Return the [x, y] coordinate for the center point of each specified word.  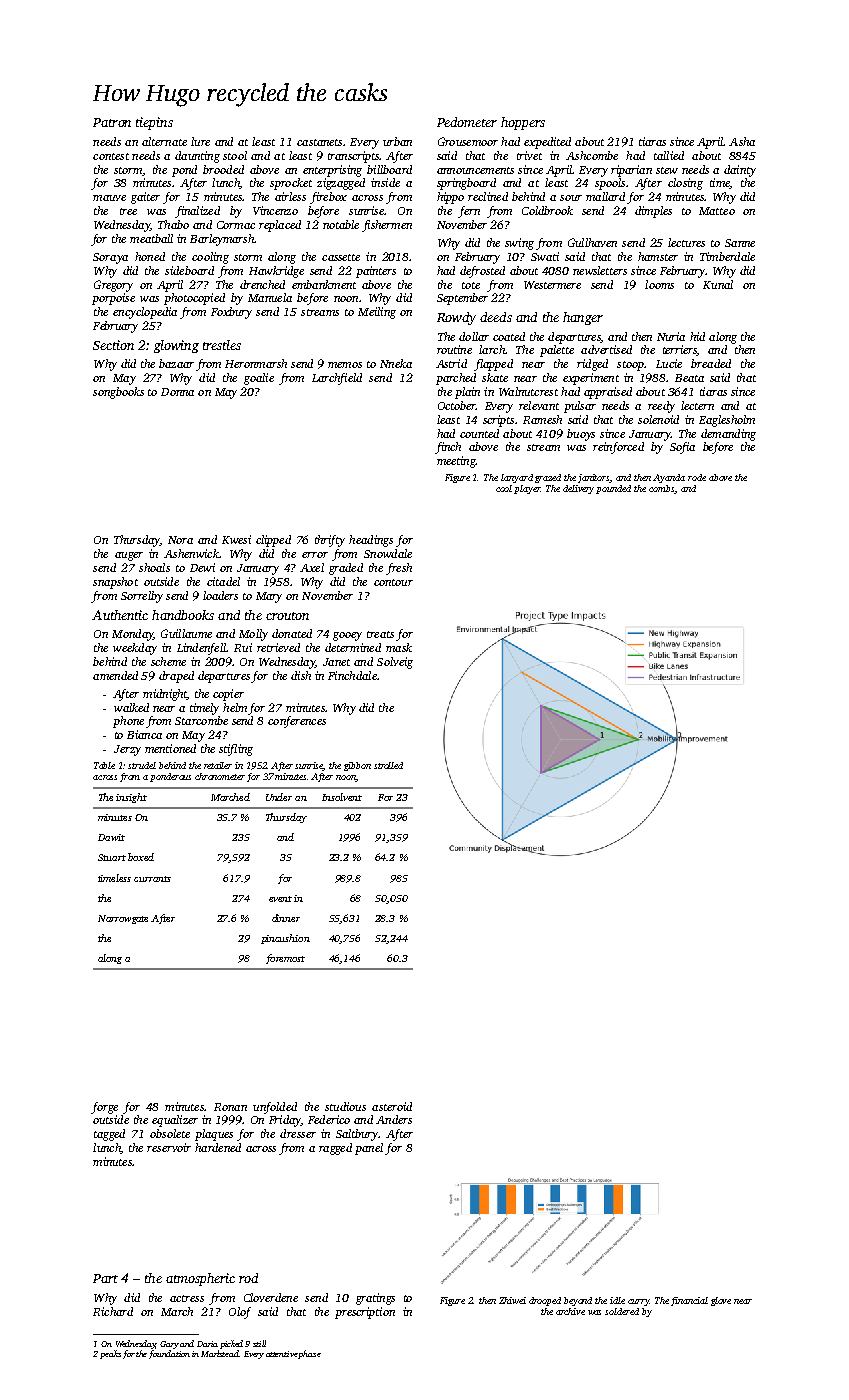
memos [345, 365]
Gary [169, 1345]
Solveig [395, 663]
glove [721, 1301]
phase [309, 1354]
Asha [742, 141]
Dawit [111, 837]
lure [200, 141]
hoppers [523, 123]
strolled [388, 765]
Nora [180, 540]
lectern [697, 405]
